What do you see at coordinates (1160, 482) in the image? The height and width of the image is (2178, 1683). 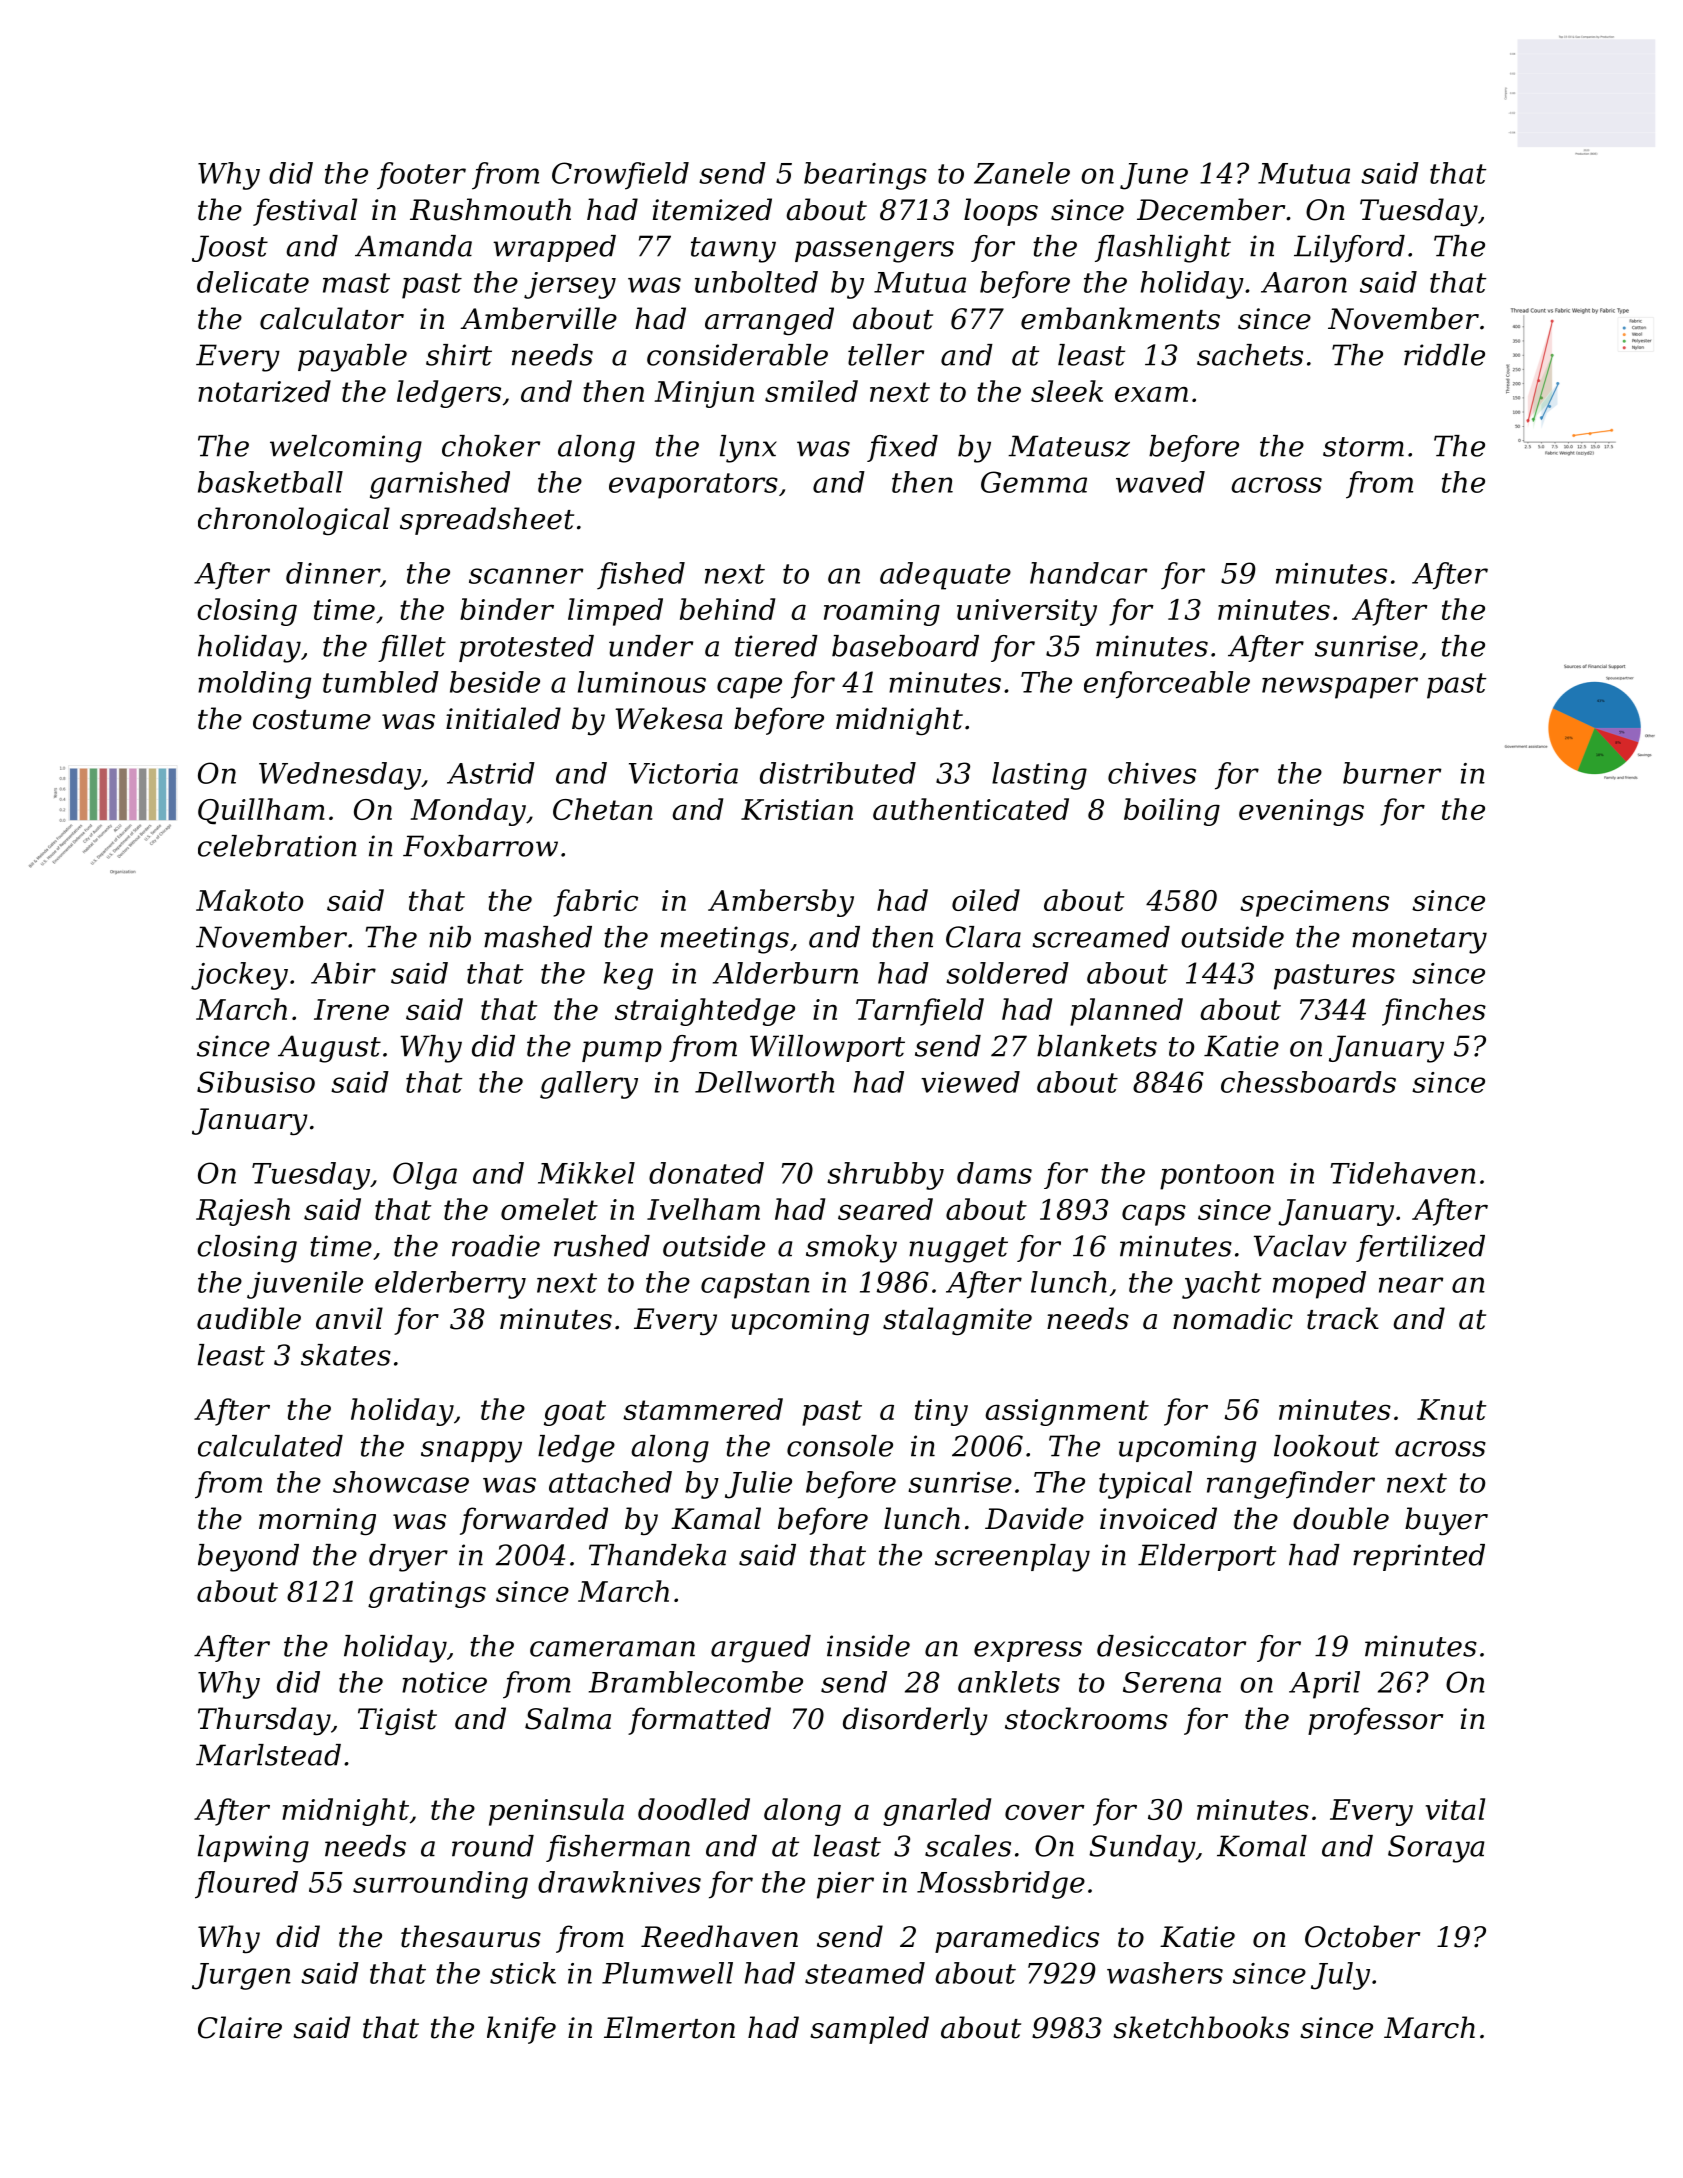 I see `waved` at bounding box center [1160, 482].
